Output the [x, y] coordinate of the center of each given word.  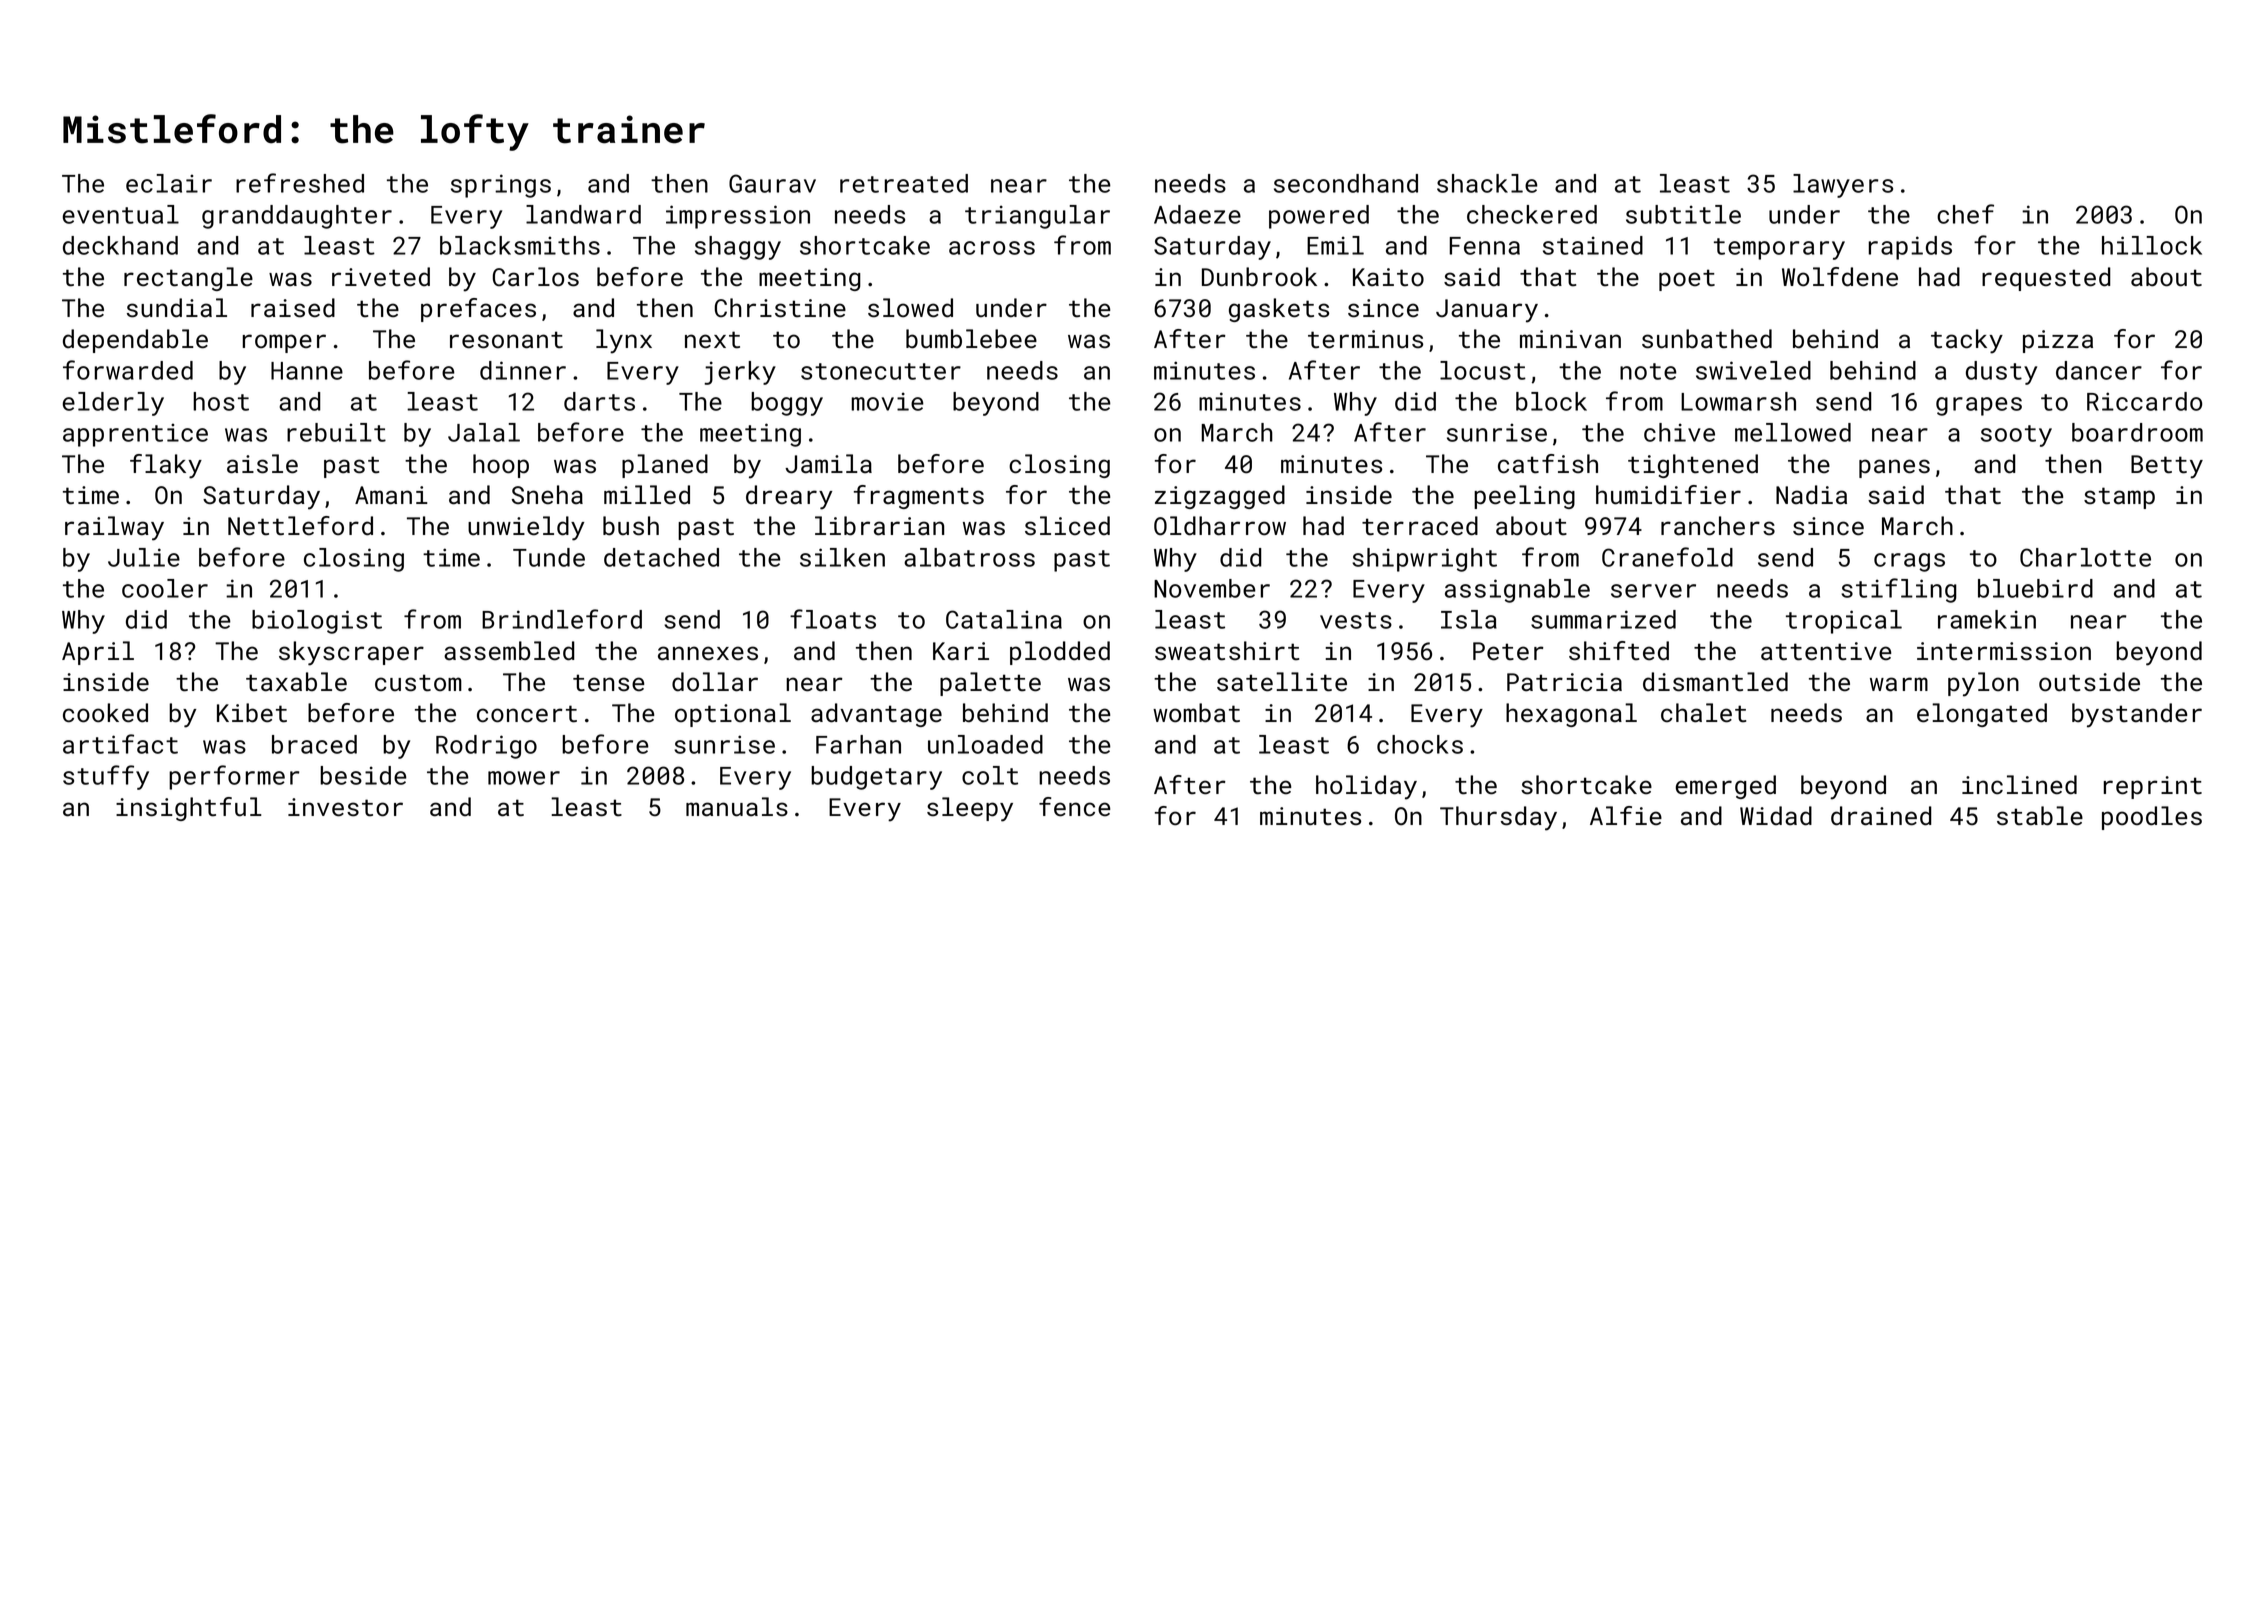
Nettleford [300, 526]
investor [345, 807]
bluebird [2035, 588]
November [1212, 588]
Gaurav [772, 183]
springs [501, 186]
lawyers [1843, 186]
